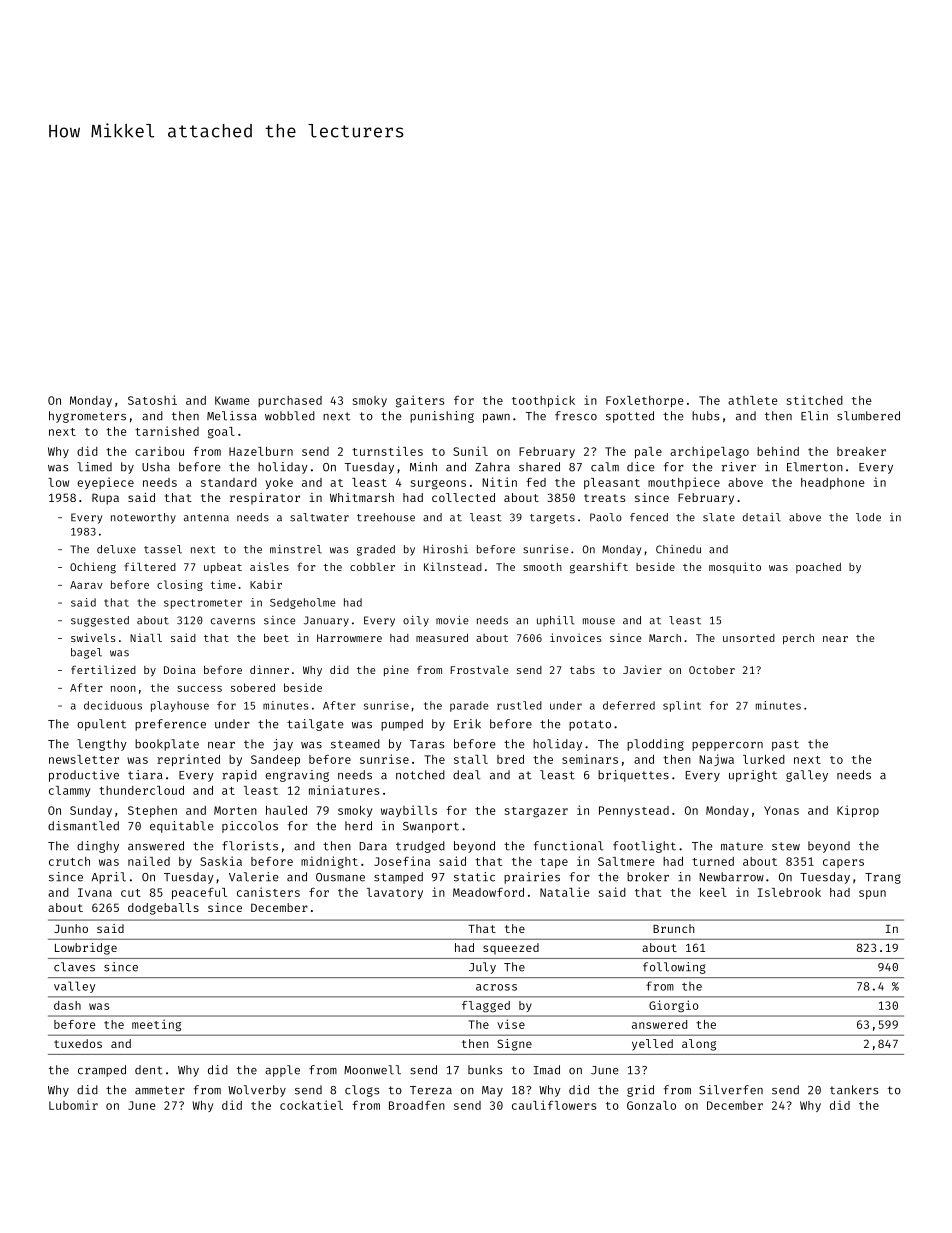  Describe the element at coordinates (235, 810) in the screenshot. I see `Morten` at that location.
